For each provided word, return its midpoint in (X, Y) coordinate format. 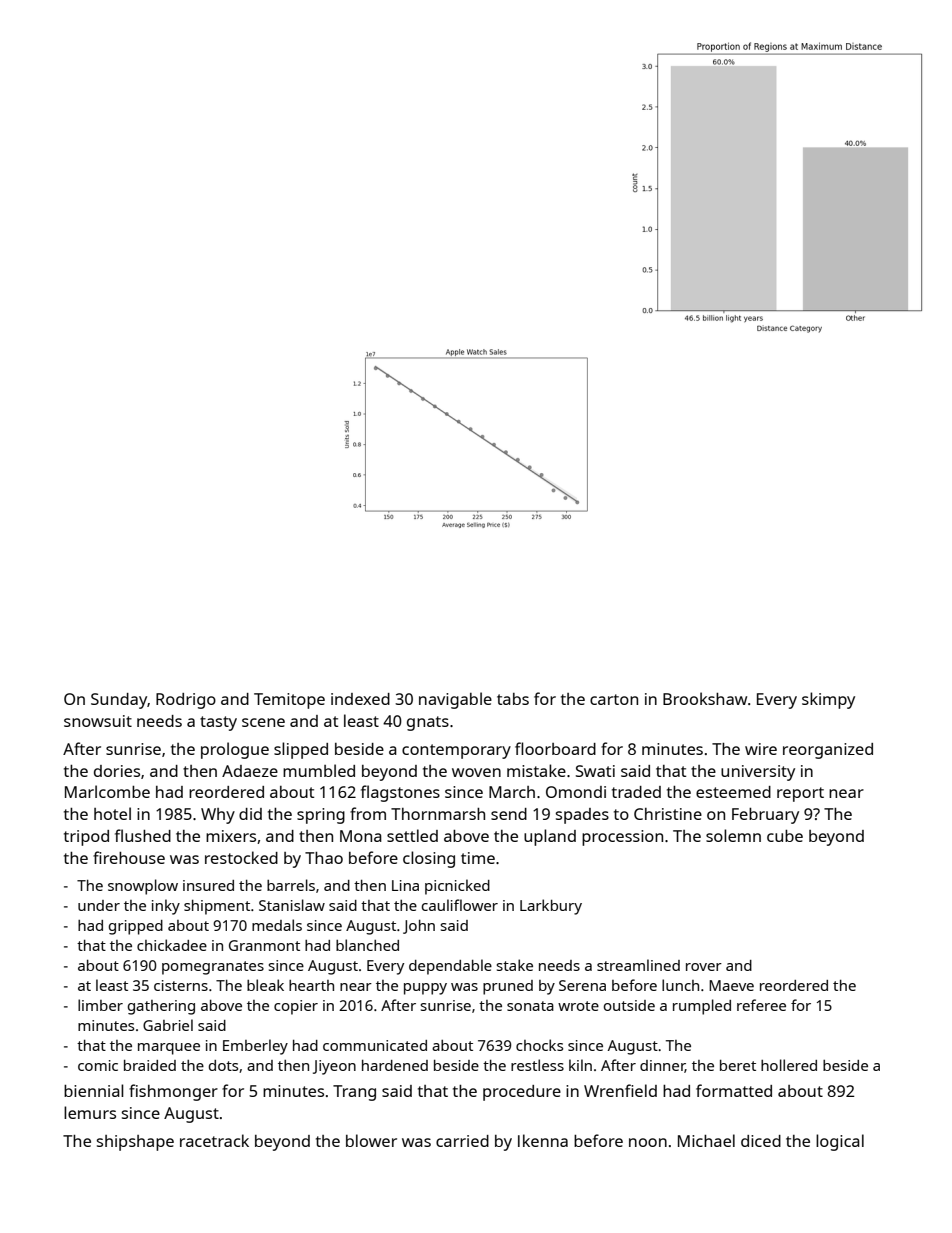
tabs (513, 699)
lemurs (90, 1112)
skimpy (828, 700)
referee (761, 1005)
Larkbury (551, 907)
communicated (375, 1045)
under (99, 905)
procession (622, 838)
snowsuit (98, 721)
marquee (169, 1049)
